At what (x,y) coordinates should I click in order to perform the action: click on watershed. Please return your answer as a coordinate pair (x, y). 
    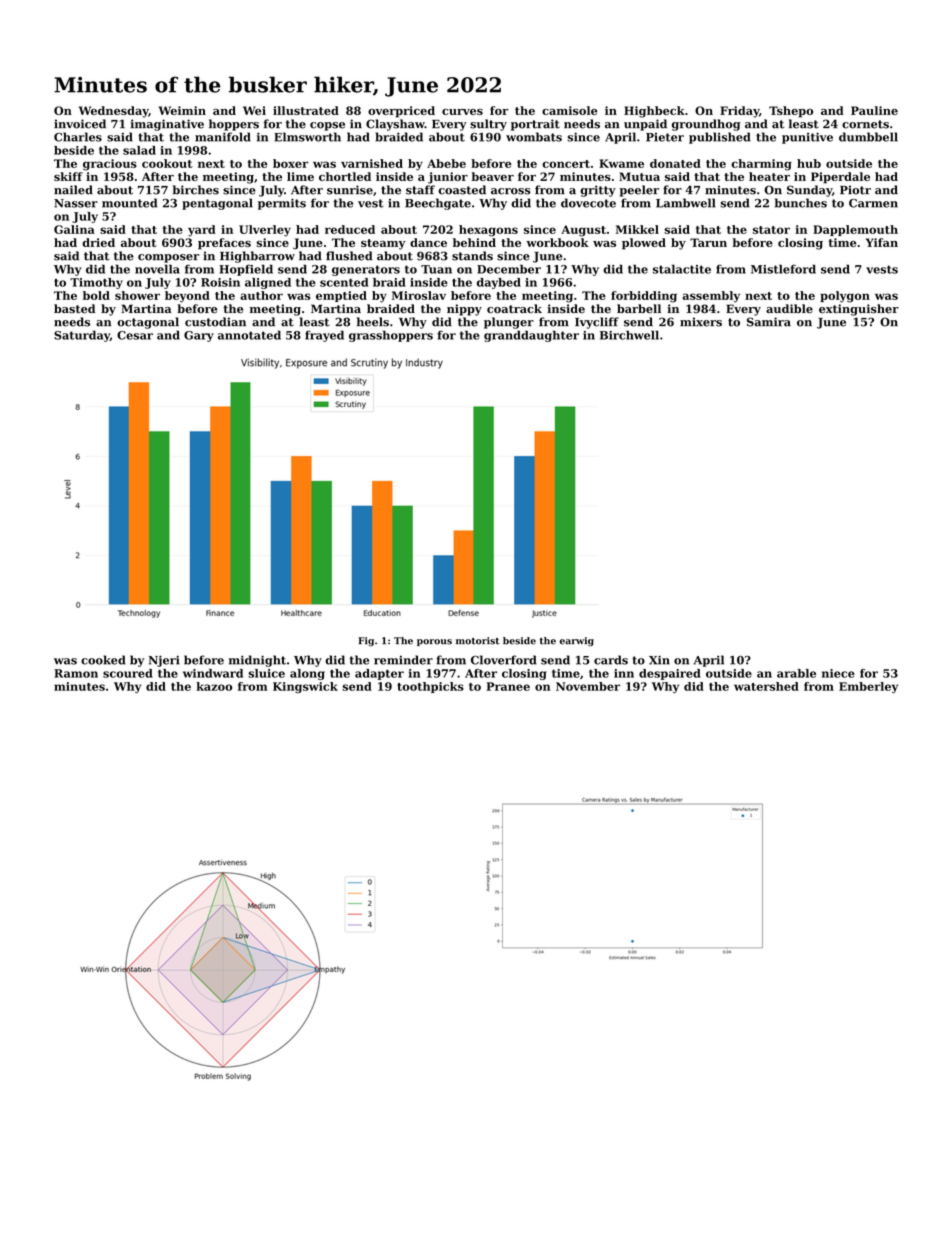
    Looking at the image, I should click on (766, 686).
